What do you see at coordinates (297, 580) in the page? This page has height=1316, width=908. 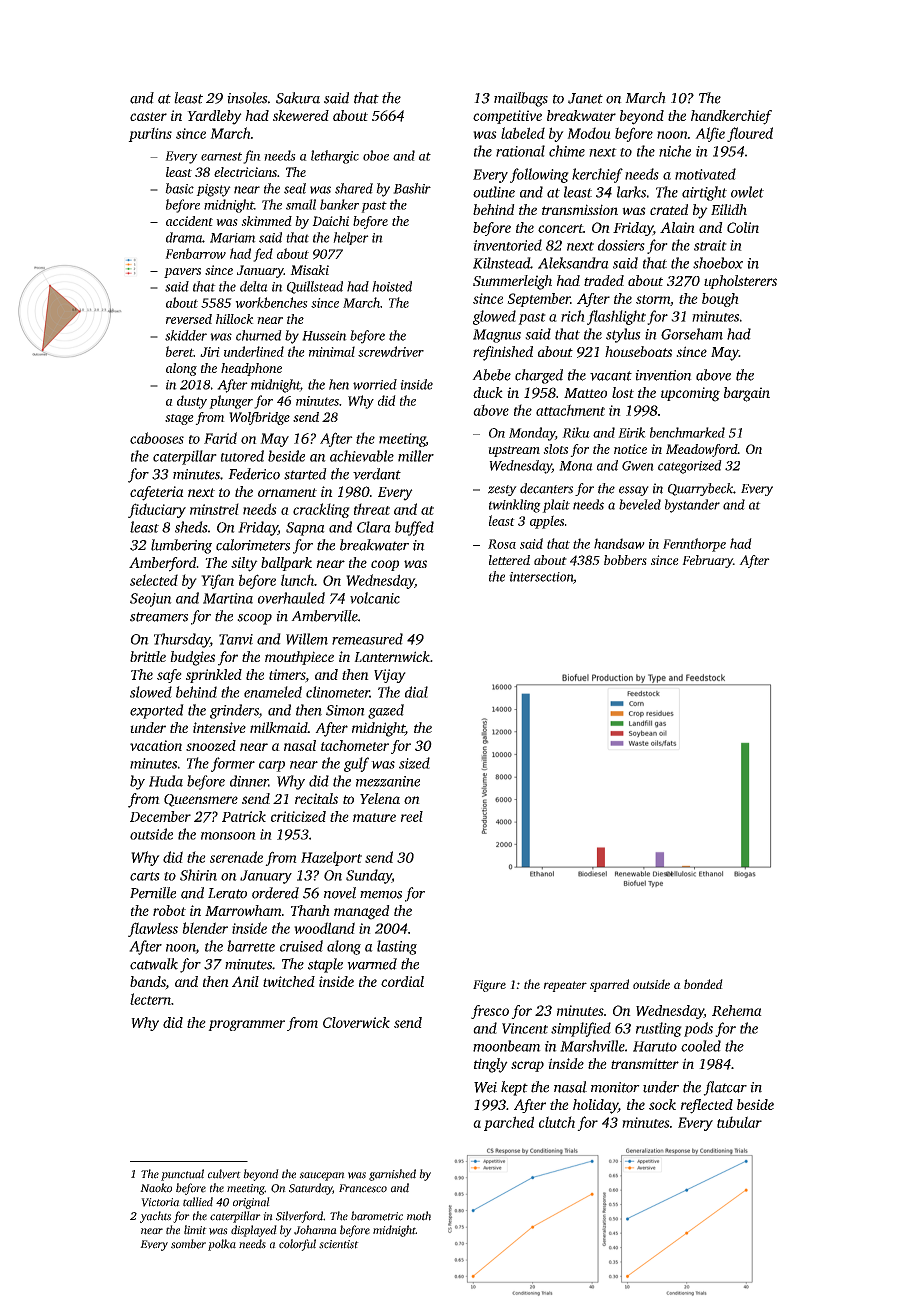 I see `lunch` at bounding box center [297, 580].
